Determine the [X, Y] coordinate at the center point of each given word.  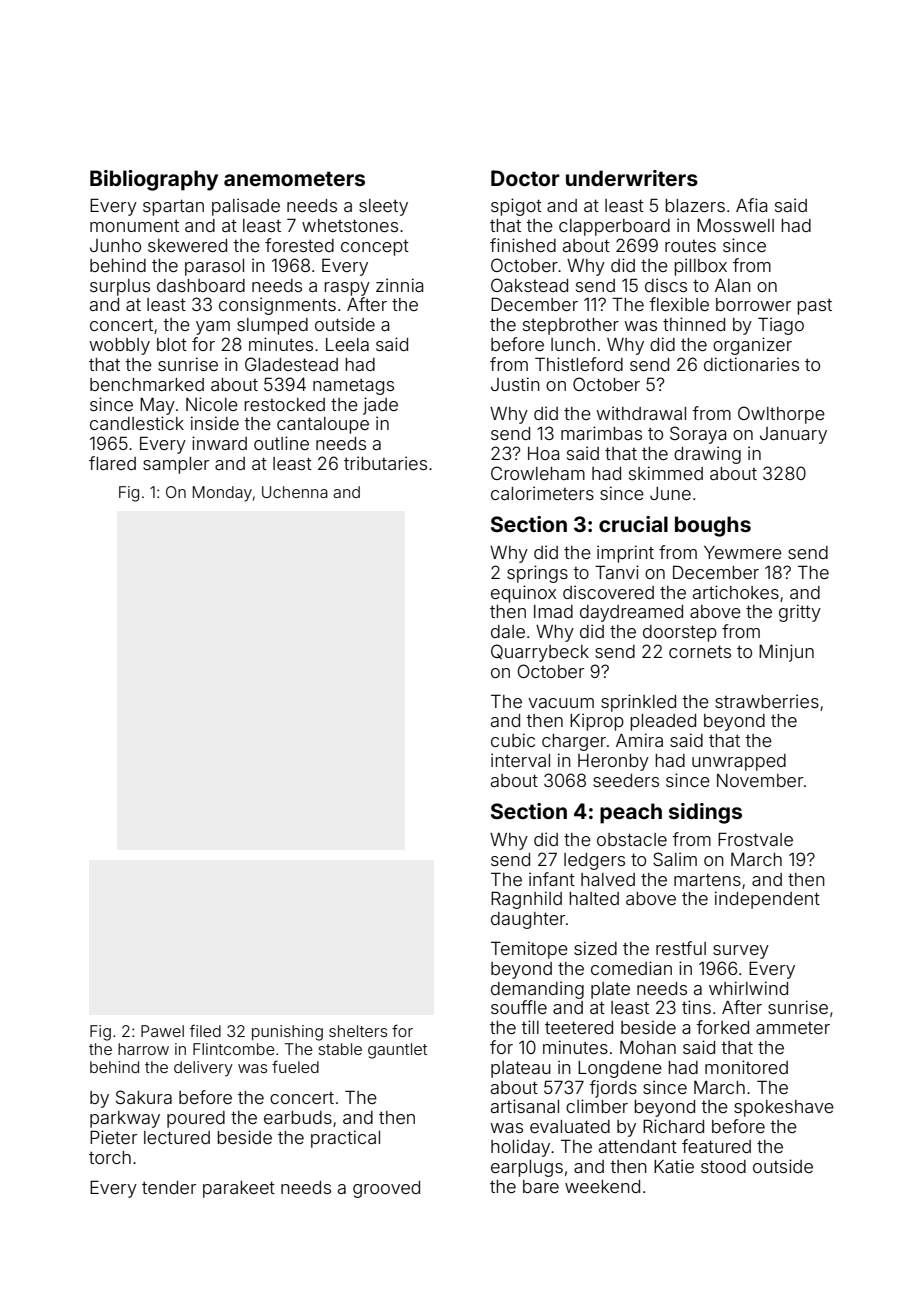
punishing [287, 1033]
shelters [358, 1031]
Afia [751, 205]
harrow [143, 1049]
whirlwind [748, 988]
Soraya [698, 435]
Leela [347, 344]
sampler [176, 465]
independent [767, 900]
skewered [187, 245]
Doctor [525, 178]
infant [552, 879]
